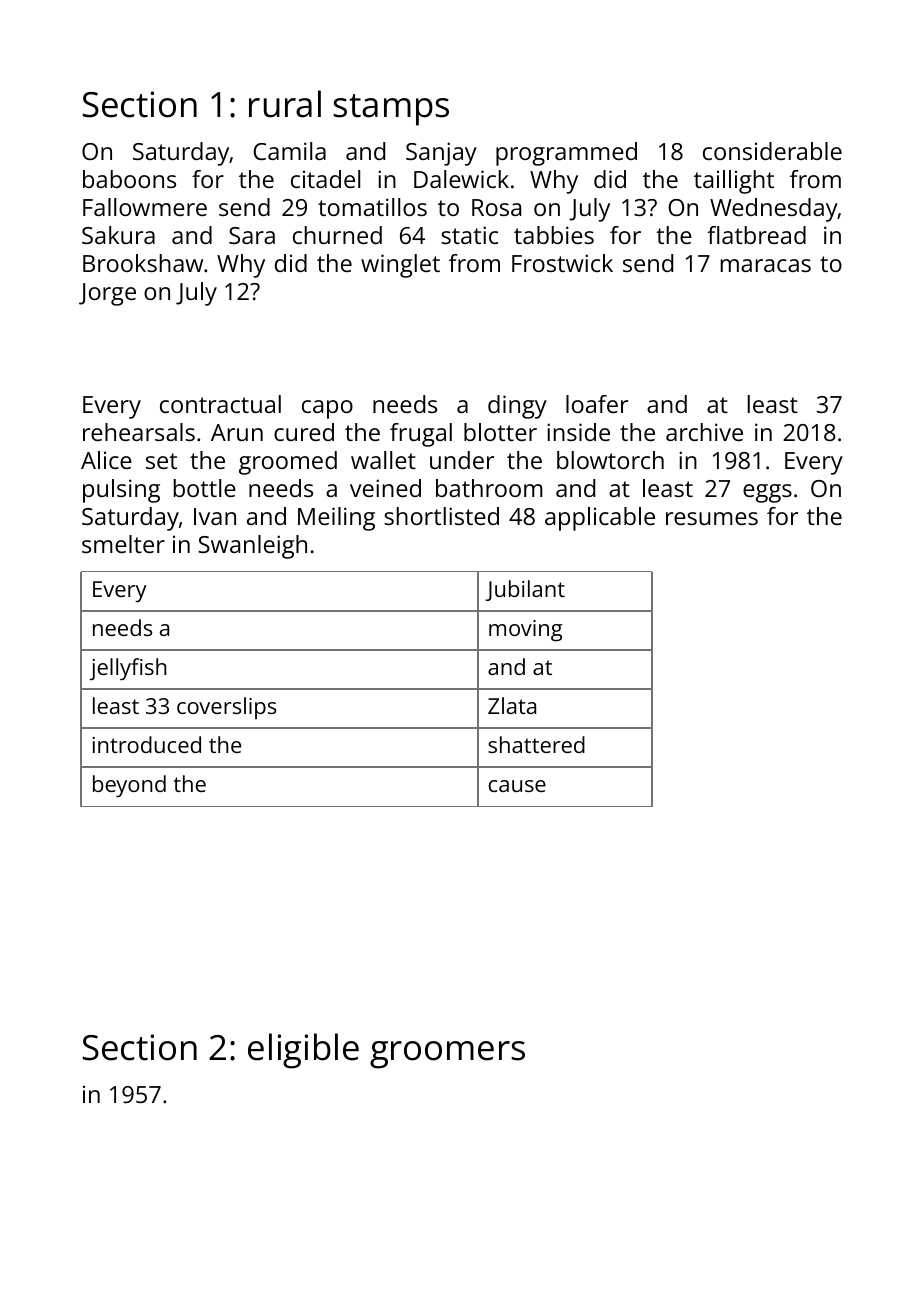  I want to click on Jorge, so click(107, 294).
